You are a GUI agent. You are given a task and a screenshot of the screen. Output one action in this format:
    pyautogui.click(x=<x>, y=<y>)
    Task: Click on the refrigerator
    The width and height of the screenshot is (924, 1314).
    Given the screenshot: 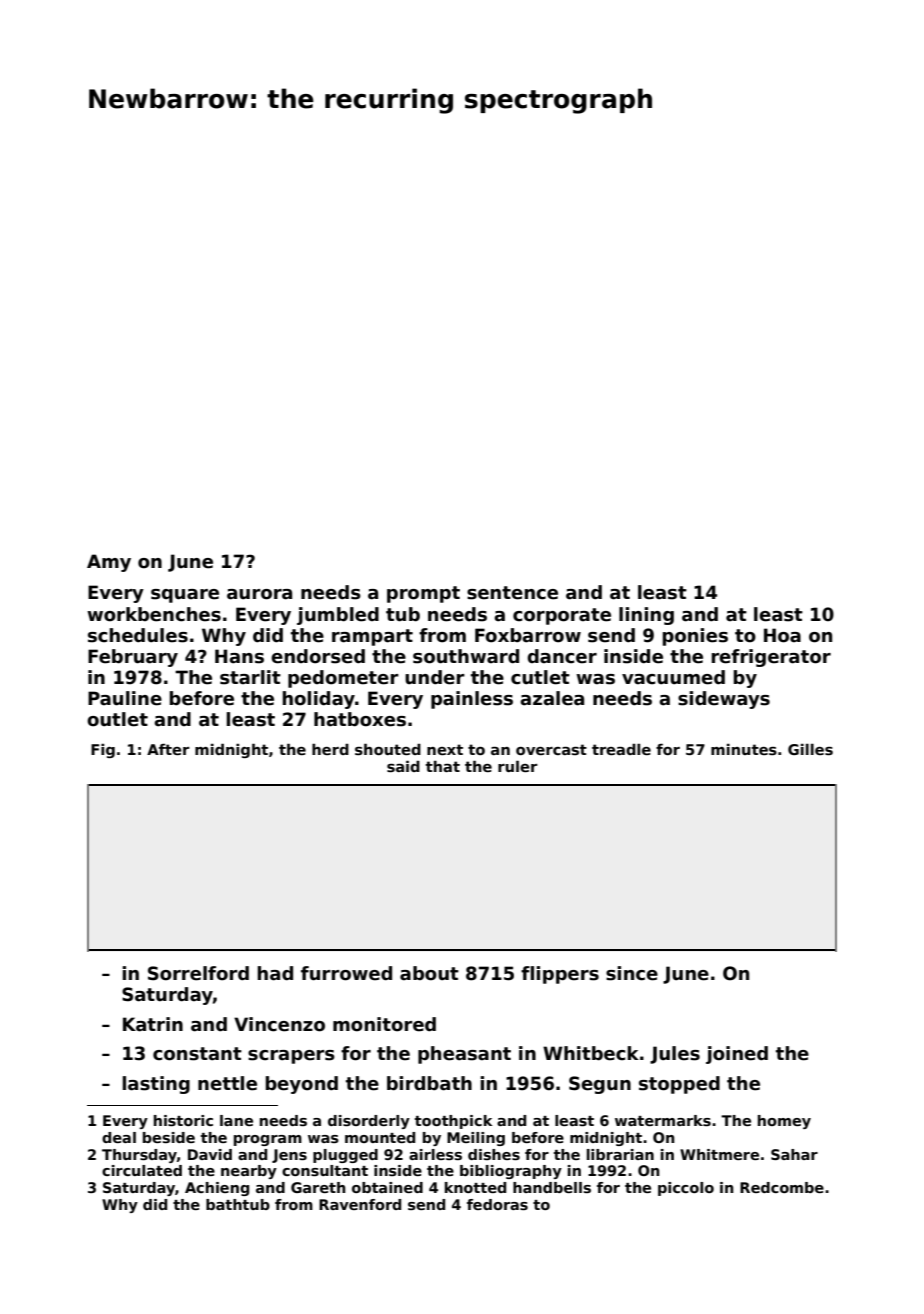 What is the action you would take?
    pyautogui.click(x=771, y=658)
